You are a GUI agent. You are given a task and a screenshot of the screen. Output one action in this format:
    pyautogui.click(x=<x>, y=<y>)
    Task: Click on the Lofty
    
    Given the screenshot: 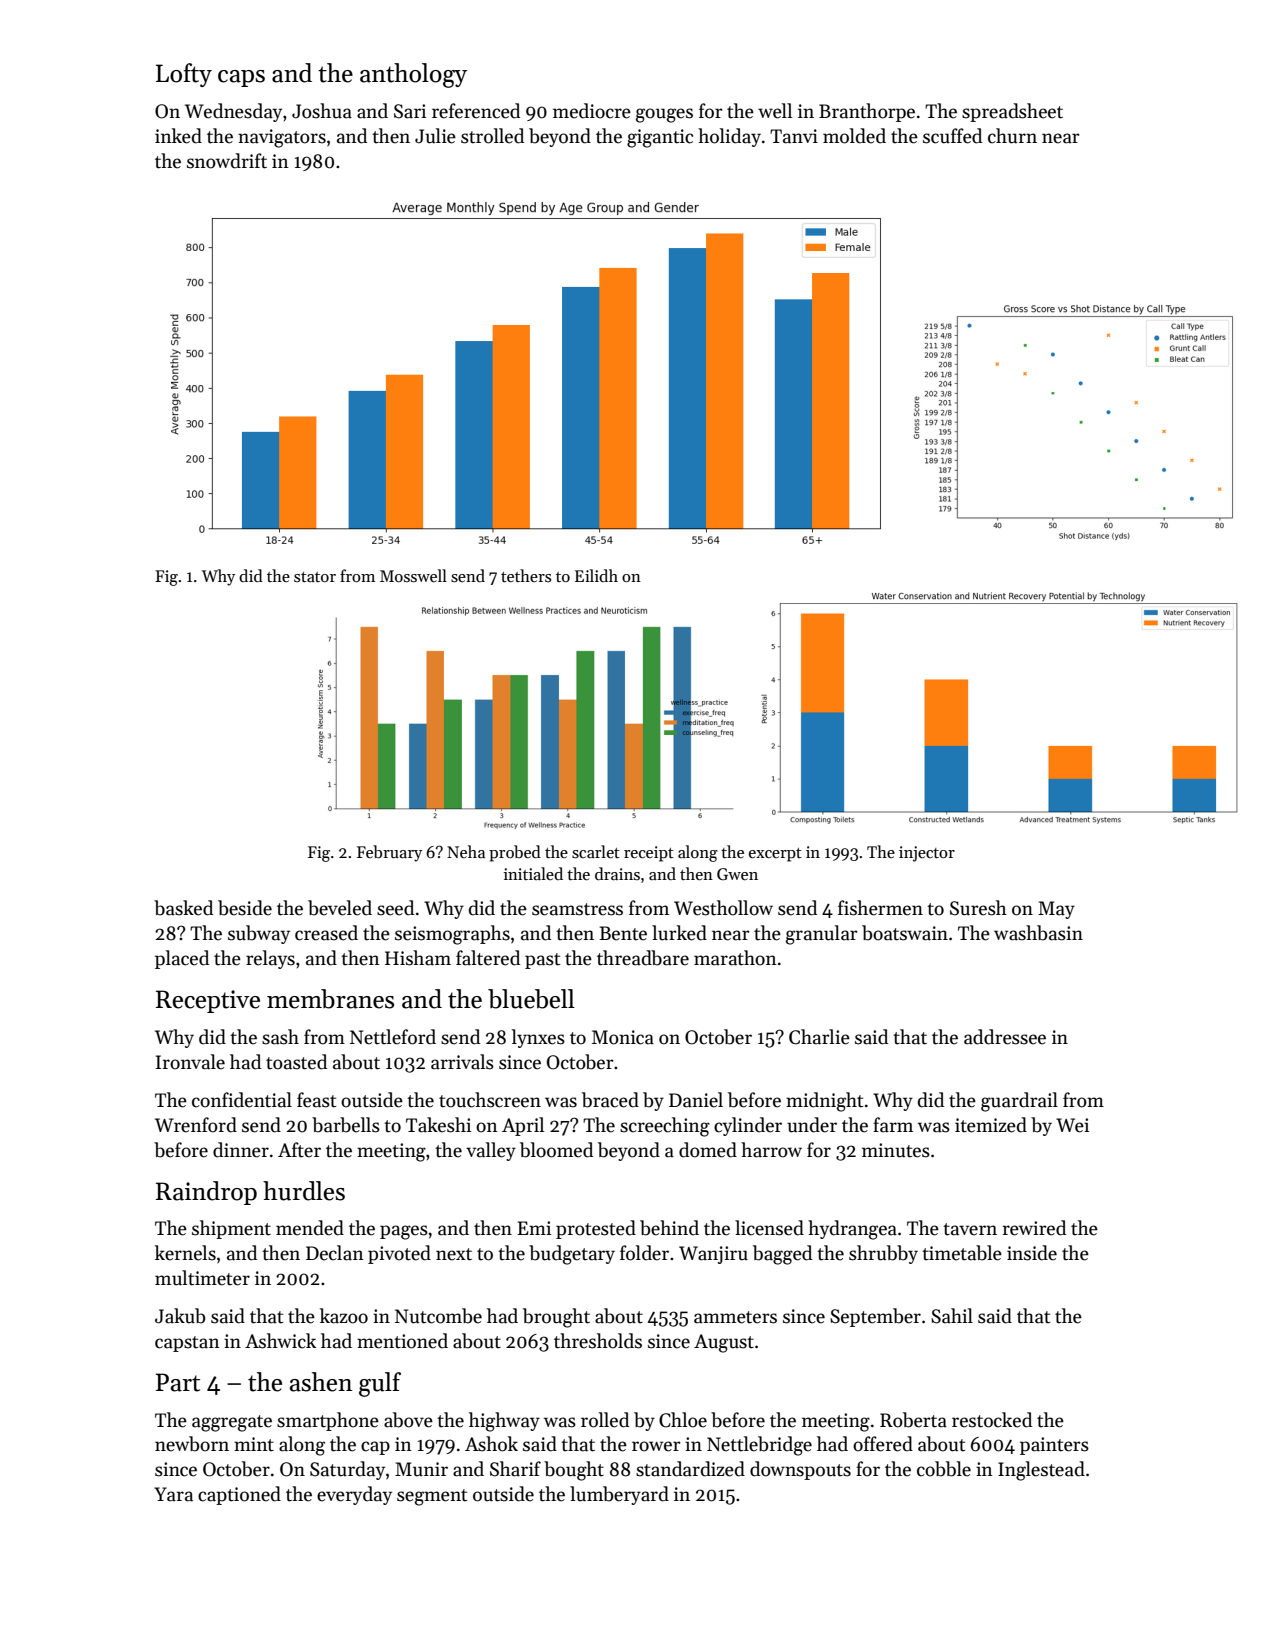 What is the action you would take?
    pyautogui.click(x=184, y=75)
